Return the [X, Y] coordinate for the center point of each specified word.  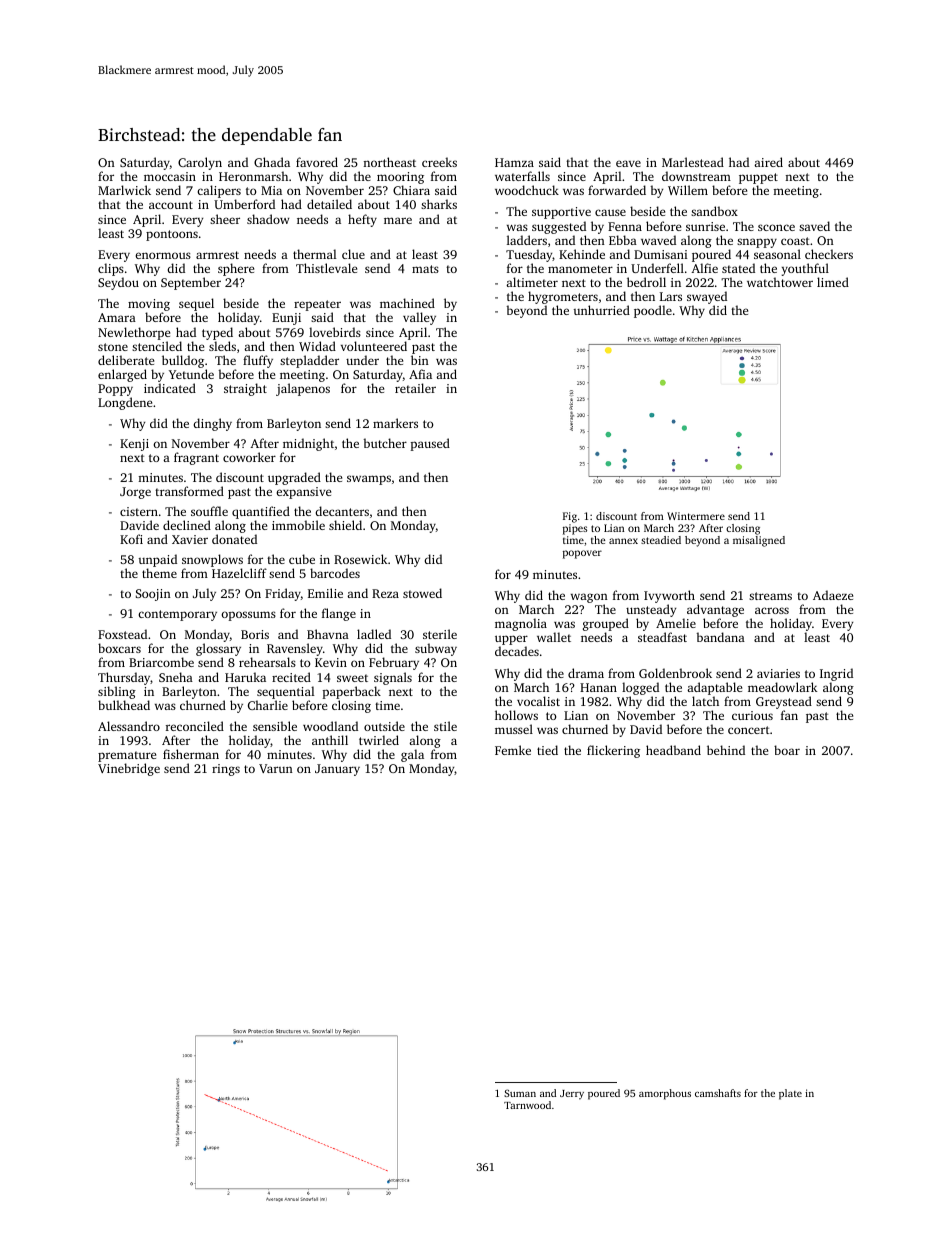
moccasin [170, 176]
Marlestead [693, 162]
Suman [520, 1093]
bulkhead [124, 705]
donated [234, 539]
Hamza [514, 162]
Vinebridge [129, 769]
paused [430, 444]
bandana [720, 637]
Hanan [598, 687]
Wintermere [696, 516]
